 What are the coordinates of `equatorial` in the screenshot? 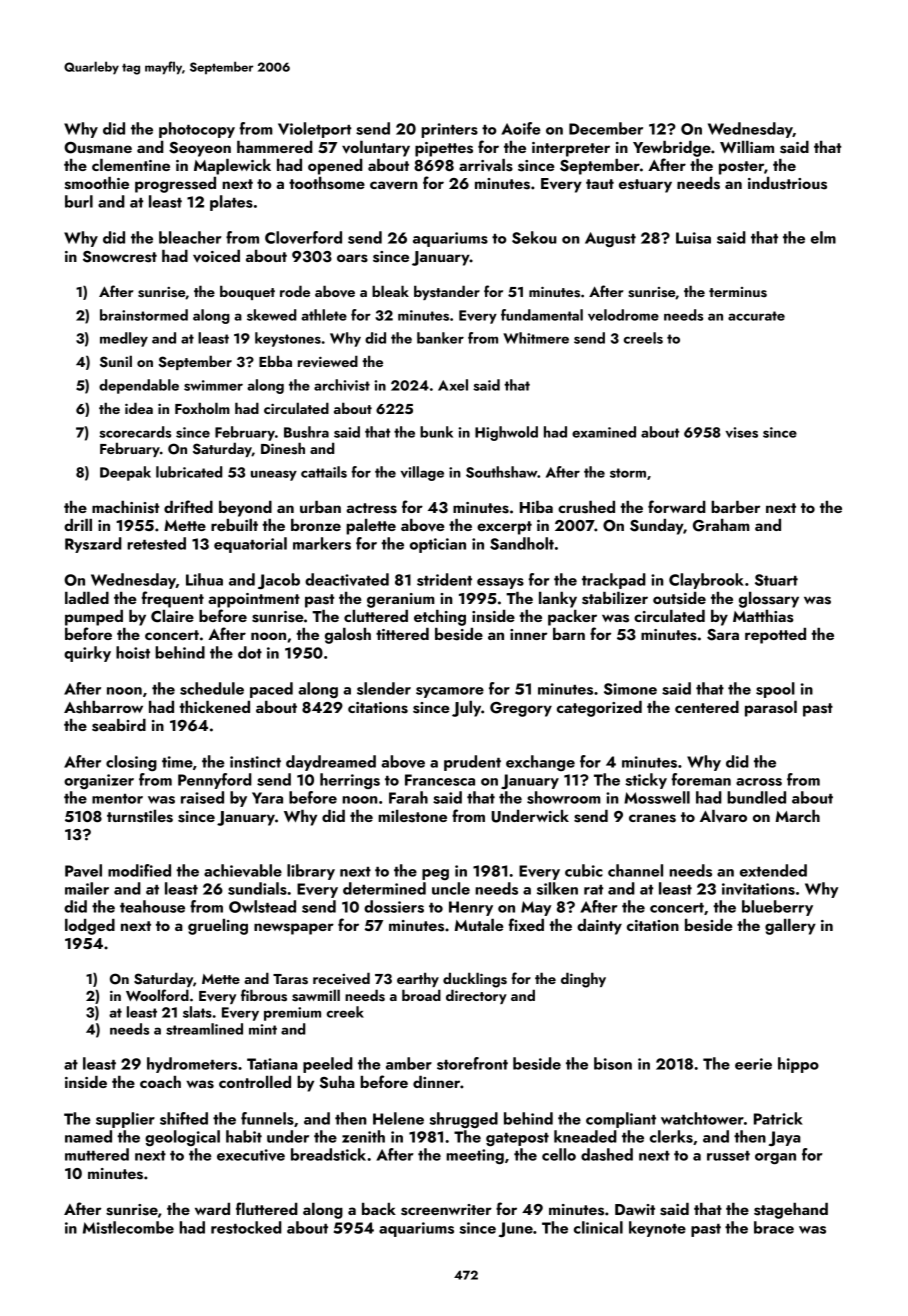 It's located at (250, 545).
